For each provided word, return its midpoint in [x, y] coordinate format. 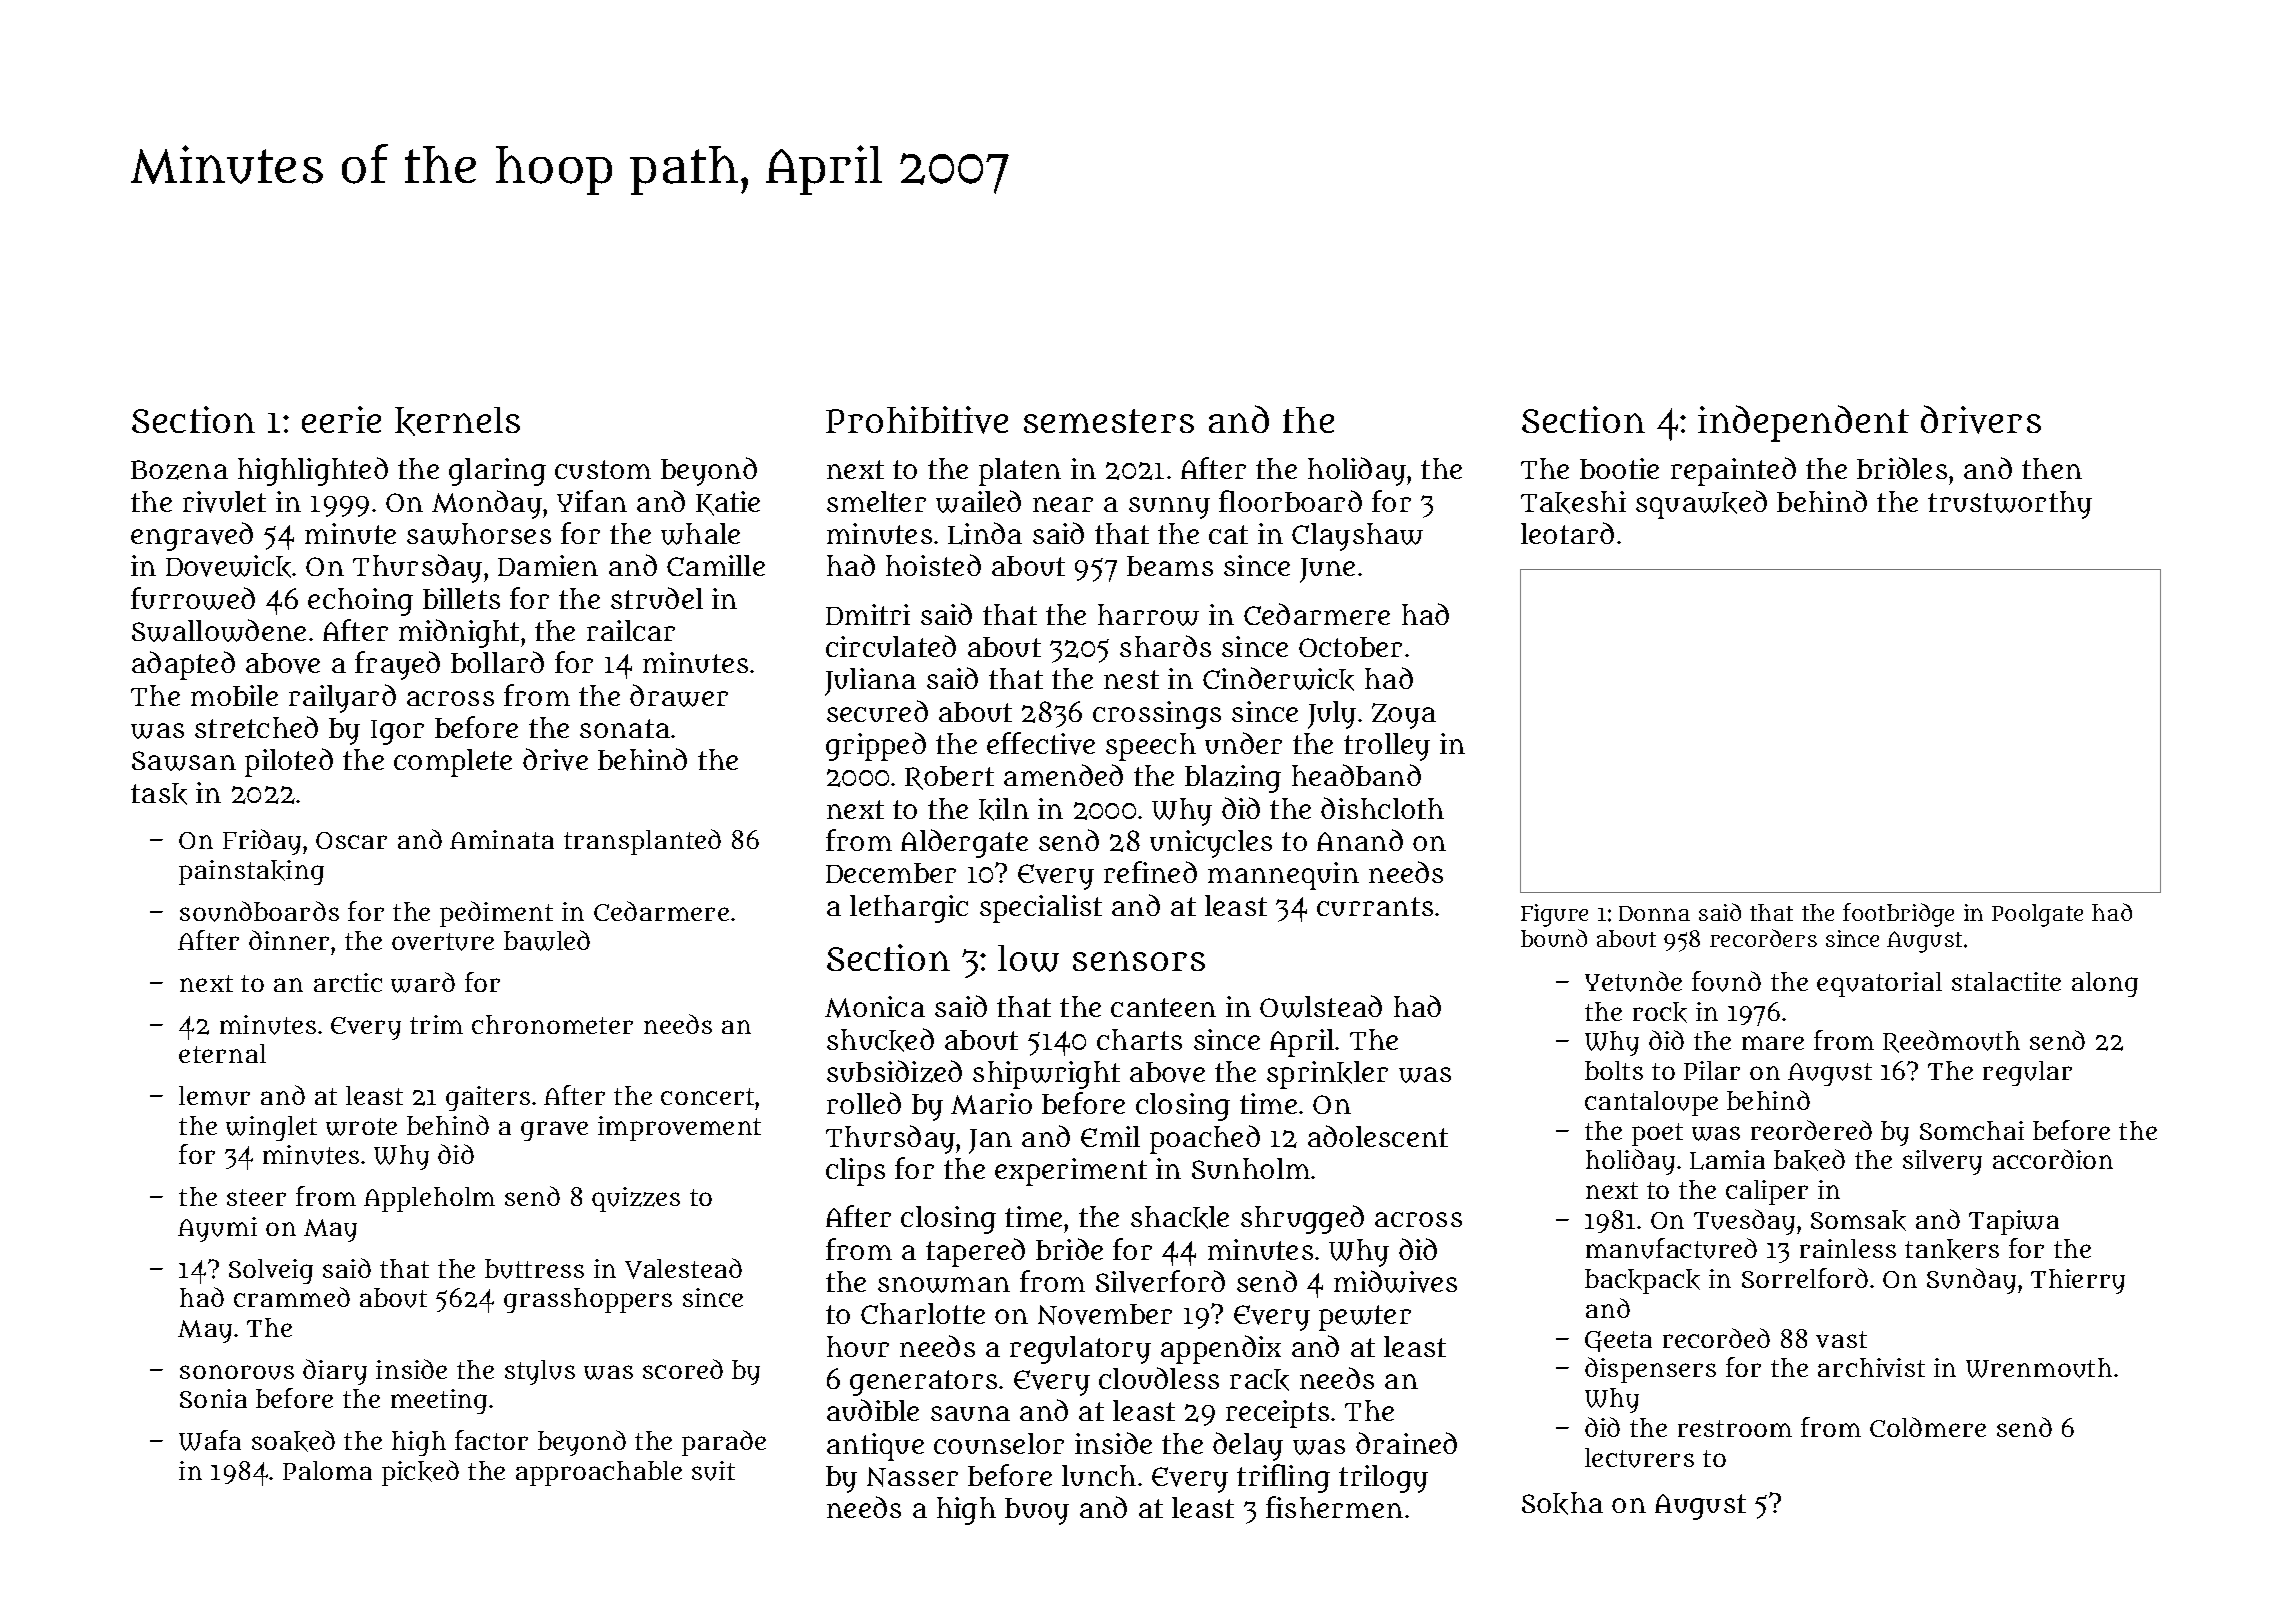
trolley [1387, 747]
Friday [262, 842]
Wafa [210, 1440]
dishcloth [1382, 808]
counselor [999, 1443]
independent [1803, 423]
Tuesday [1744, 1222]
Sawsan [184, 761]
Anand [1360, 840]
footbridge [1898, 915]
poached [1205, 1139]
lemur [214, 1096]
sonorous [237, 1372]
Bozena [179, 470]
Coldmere [1928, 1427]
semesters [1109, 421]
